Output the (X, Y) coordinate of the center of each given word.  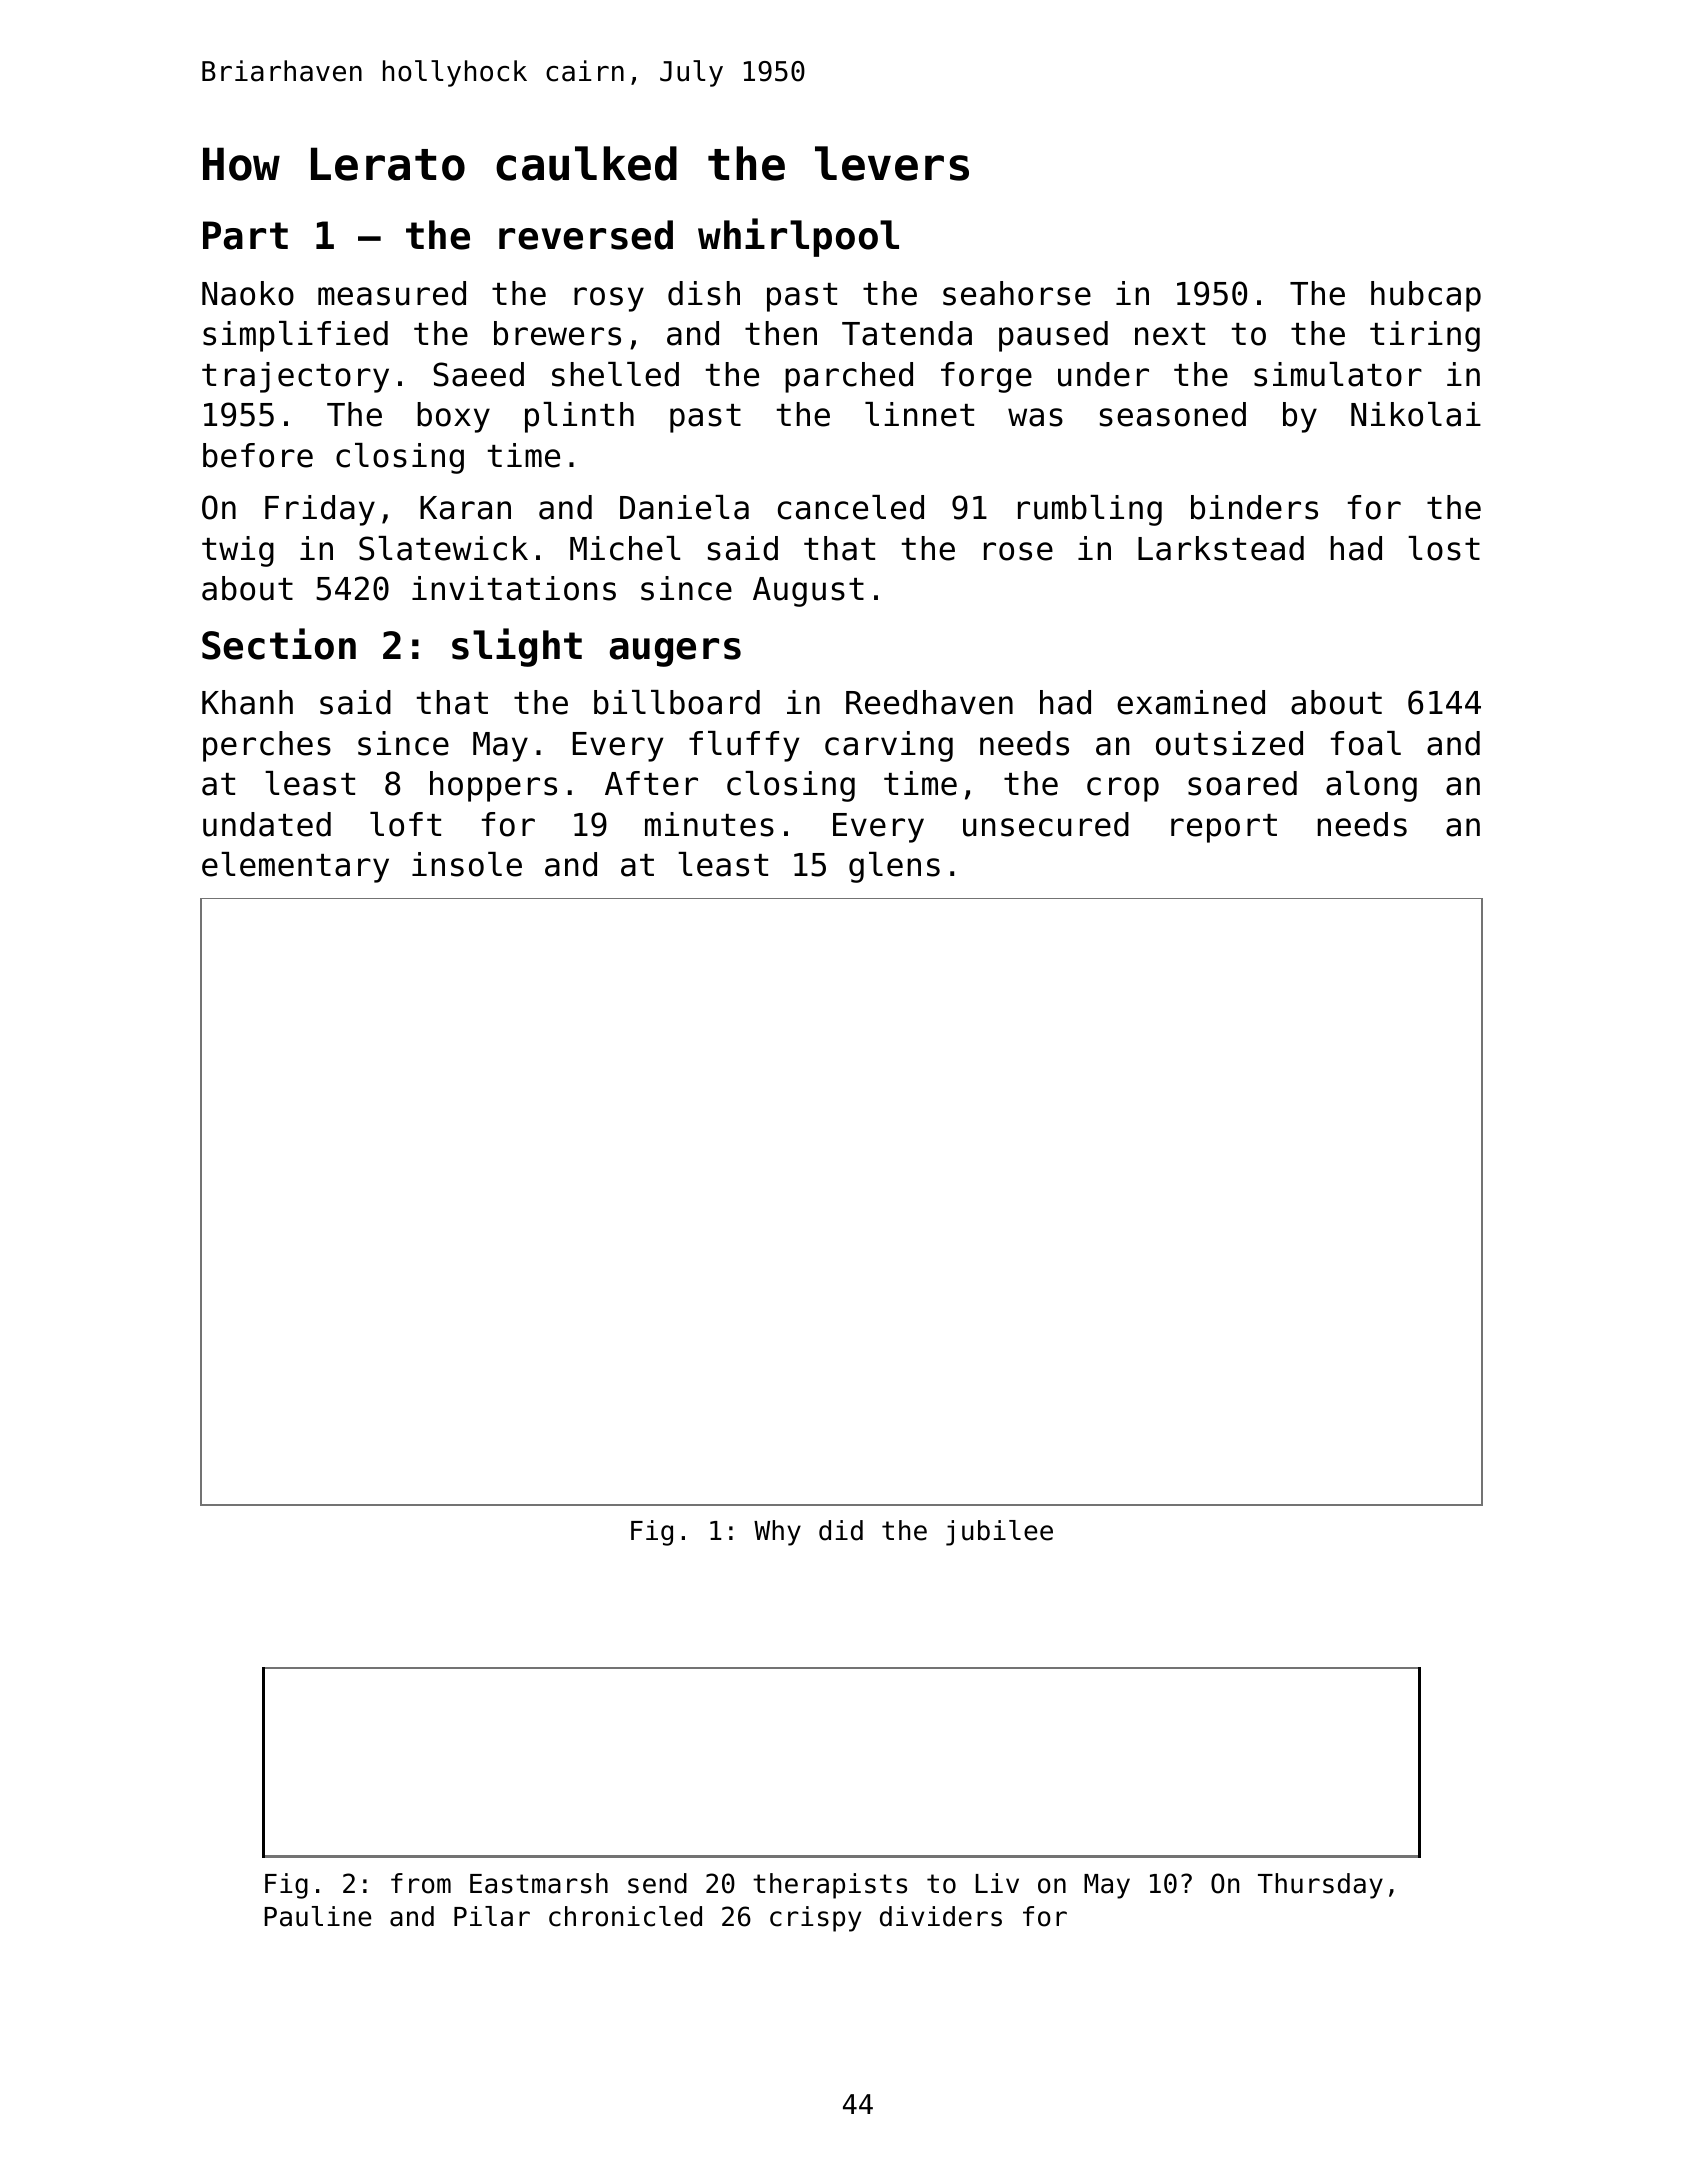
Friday (320, 510)
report (1224, 828)
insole (467, 864)
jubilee (999, 1533)
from (421, 1883)
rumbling (1090, 510)
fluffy (744, 746)
